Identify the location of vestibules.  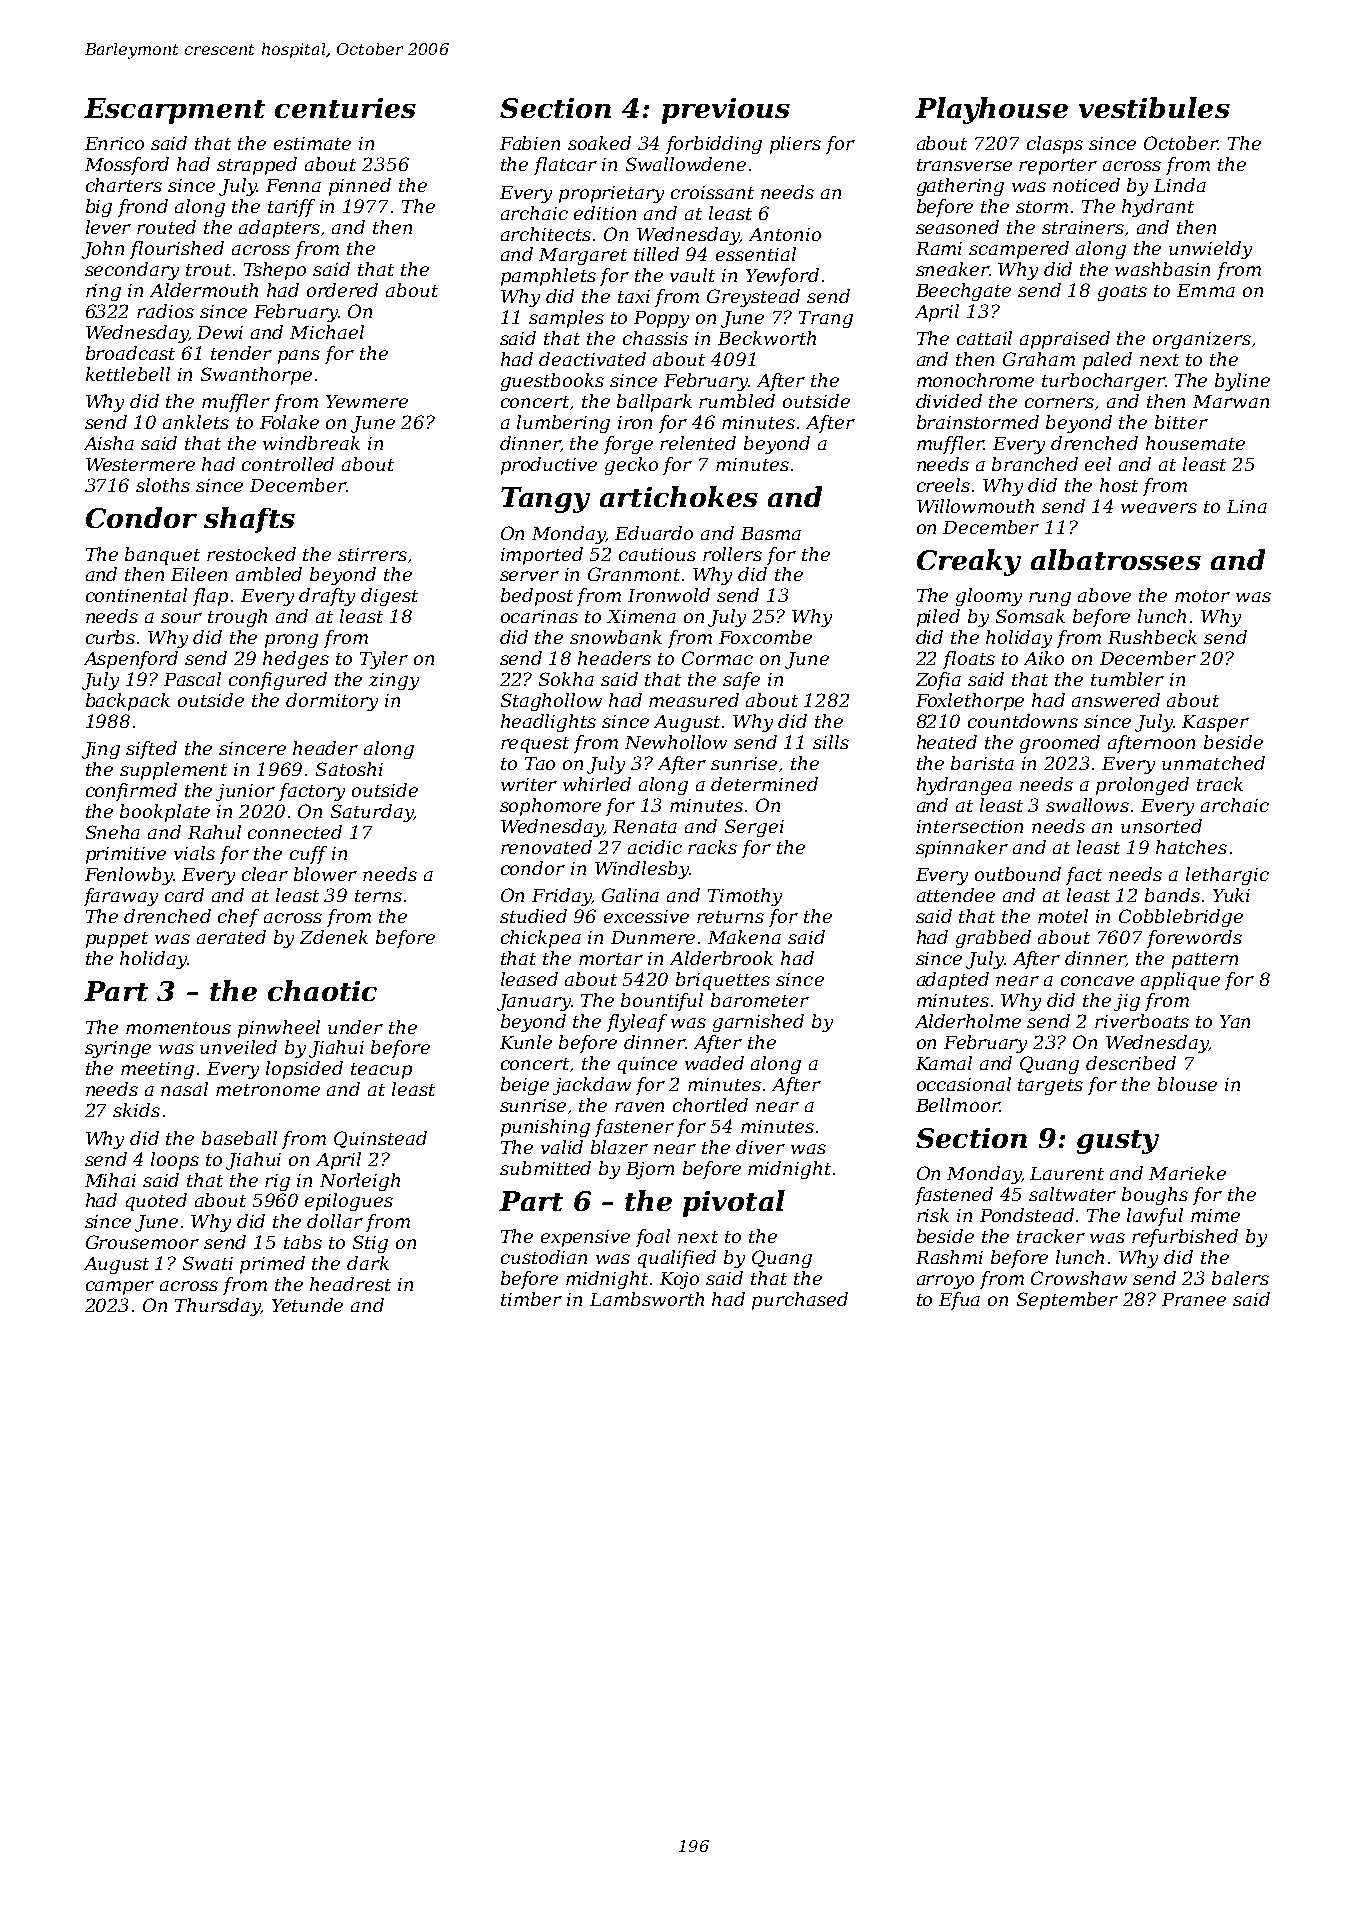
(1154, 107).
